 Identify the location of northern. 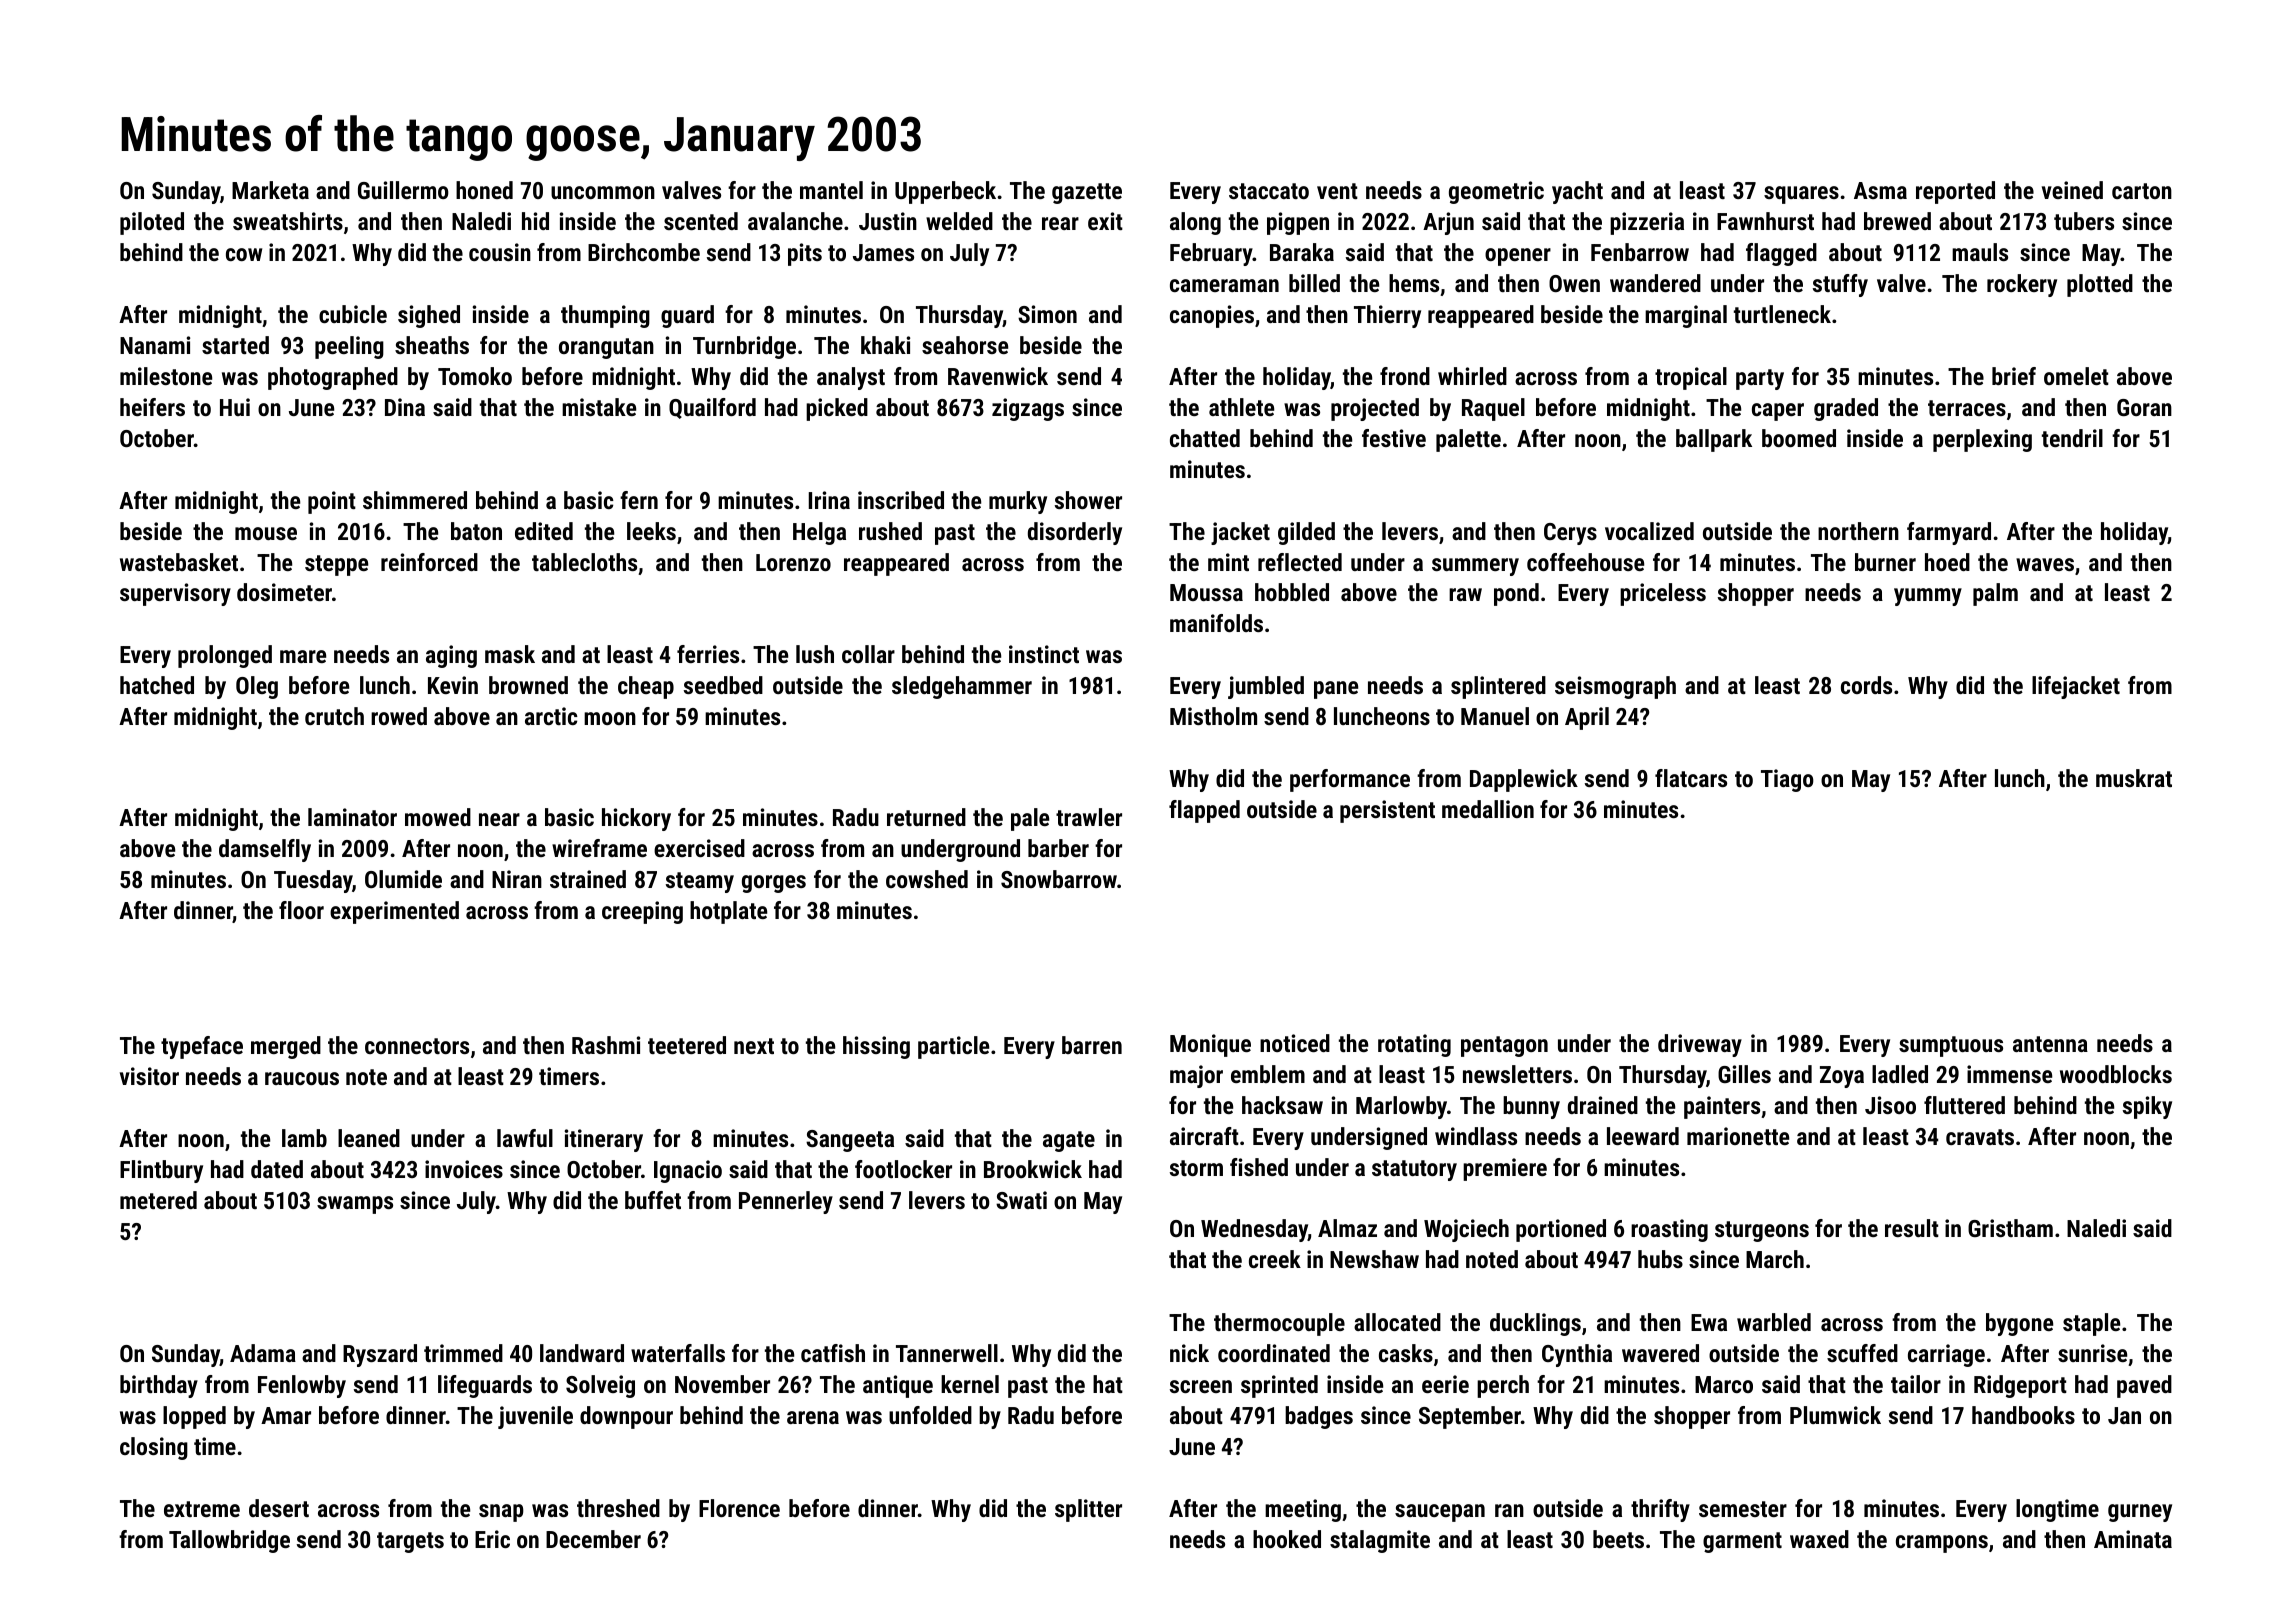
(1858, 531).
